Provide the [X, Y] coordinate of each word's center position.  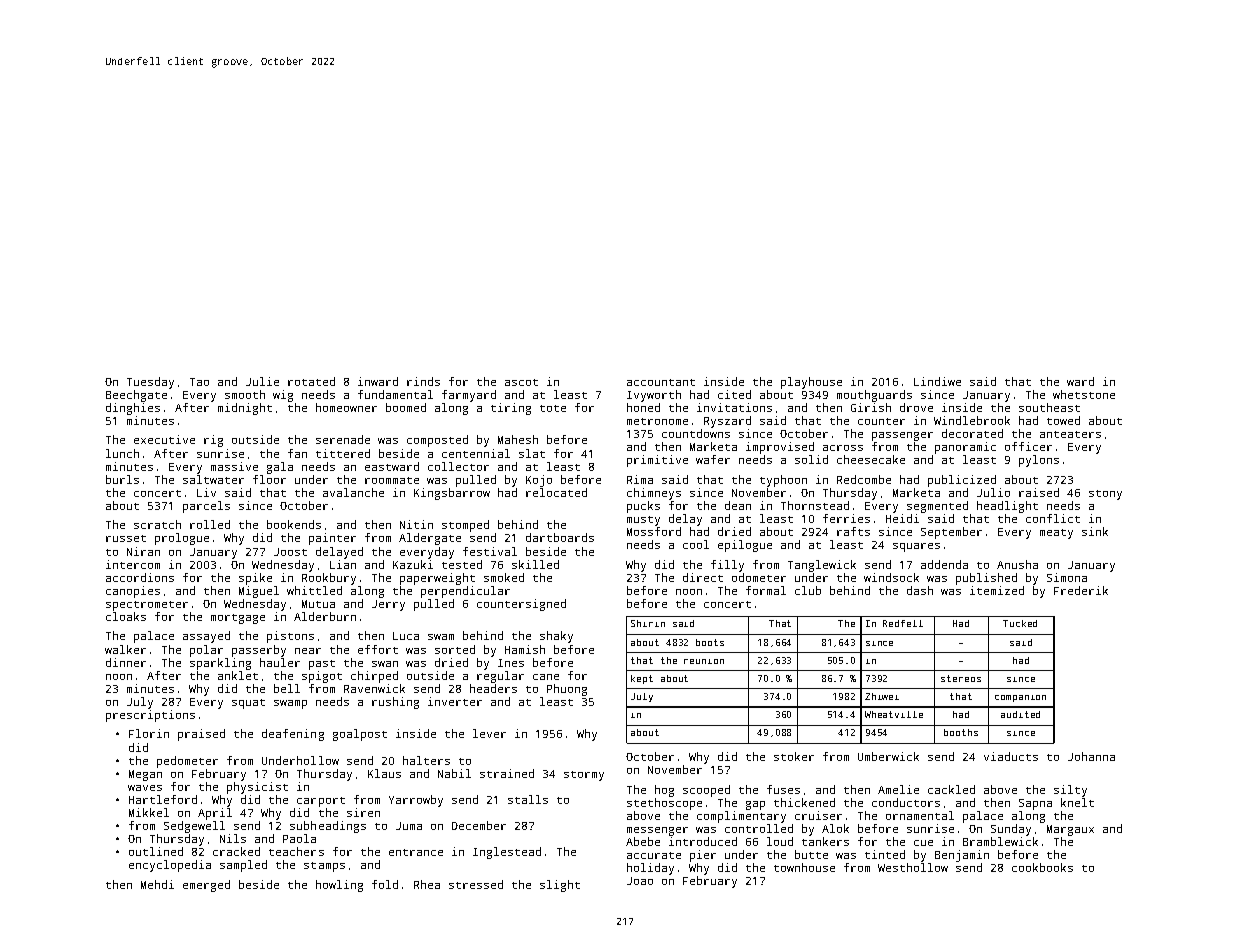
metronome [657, 421]
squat [248, 704]
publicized [962, 481]
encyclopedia [170, 866]
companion [1020, 698]
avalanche [353, 492]
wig [283, 396]
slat [532, 453]
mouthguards [874, 396]
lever [489, 733]
